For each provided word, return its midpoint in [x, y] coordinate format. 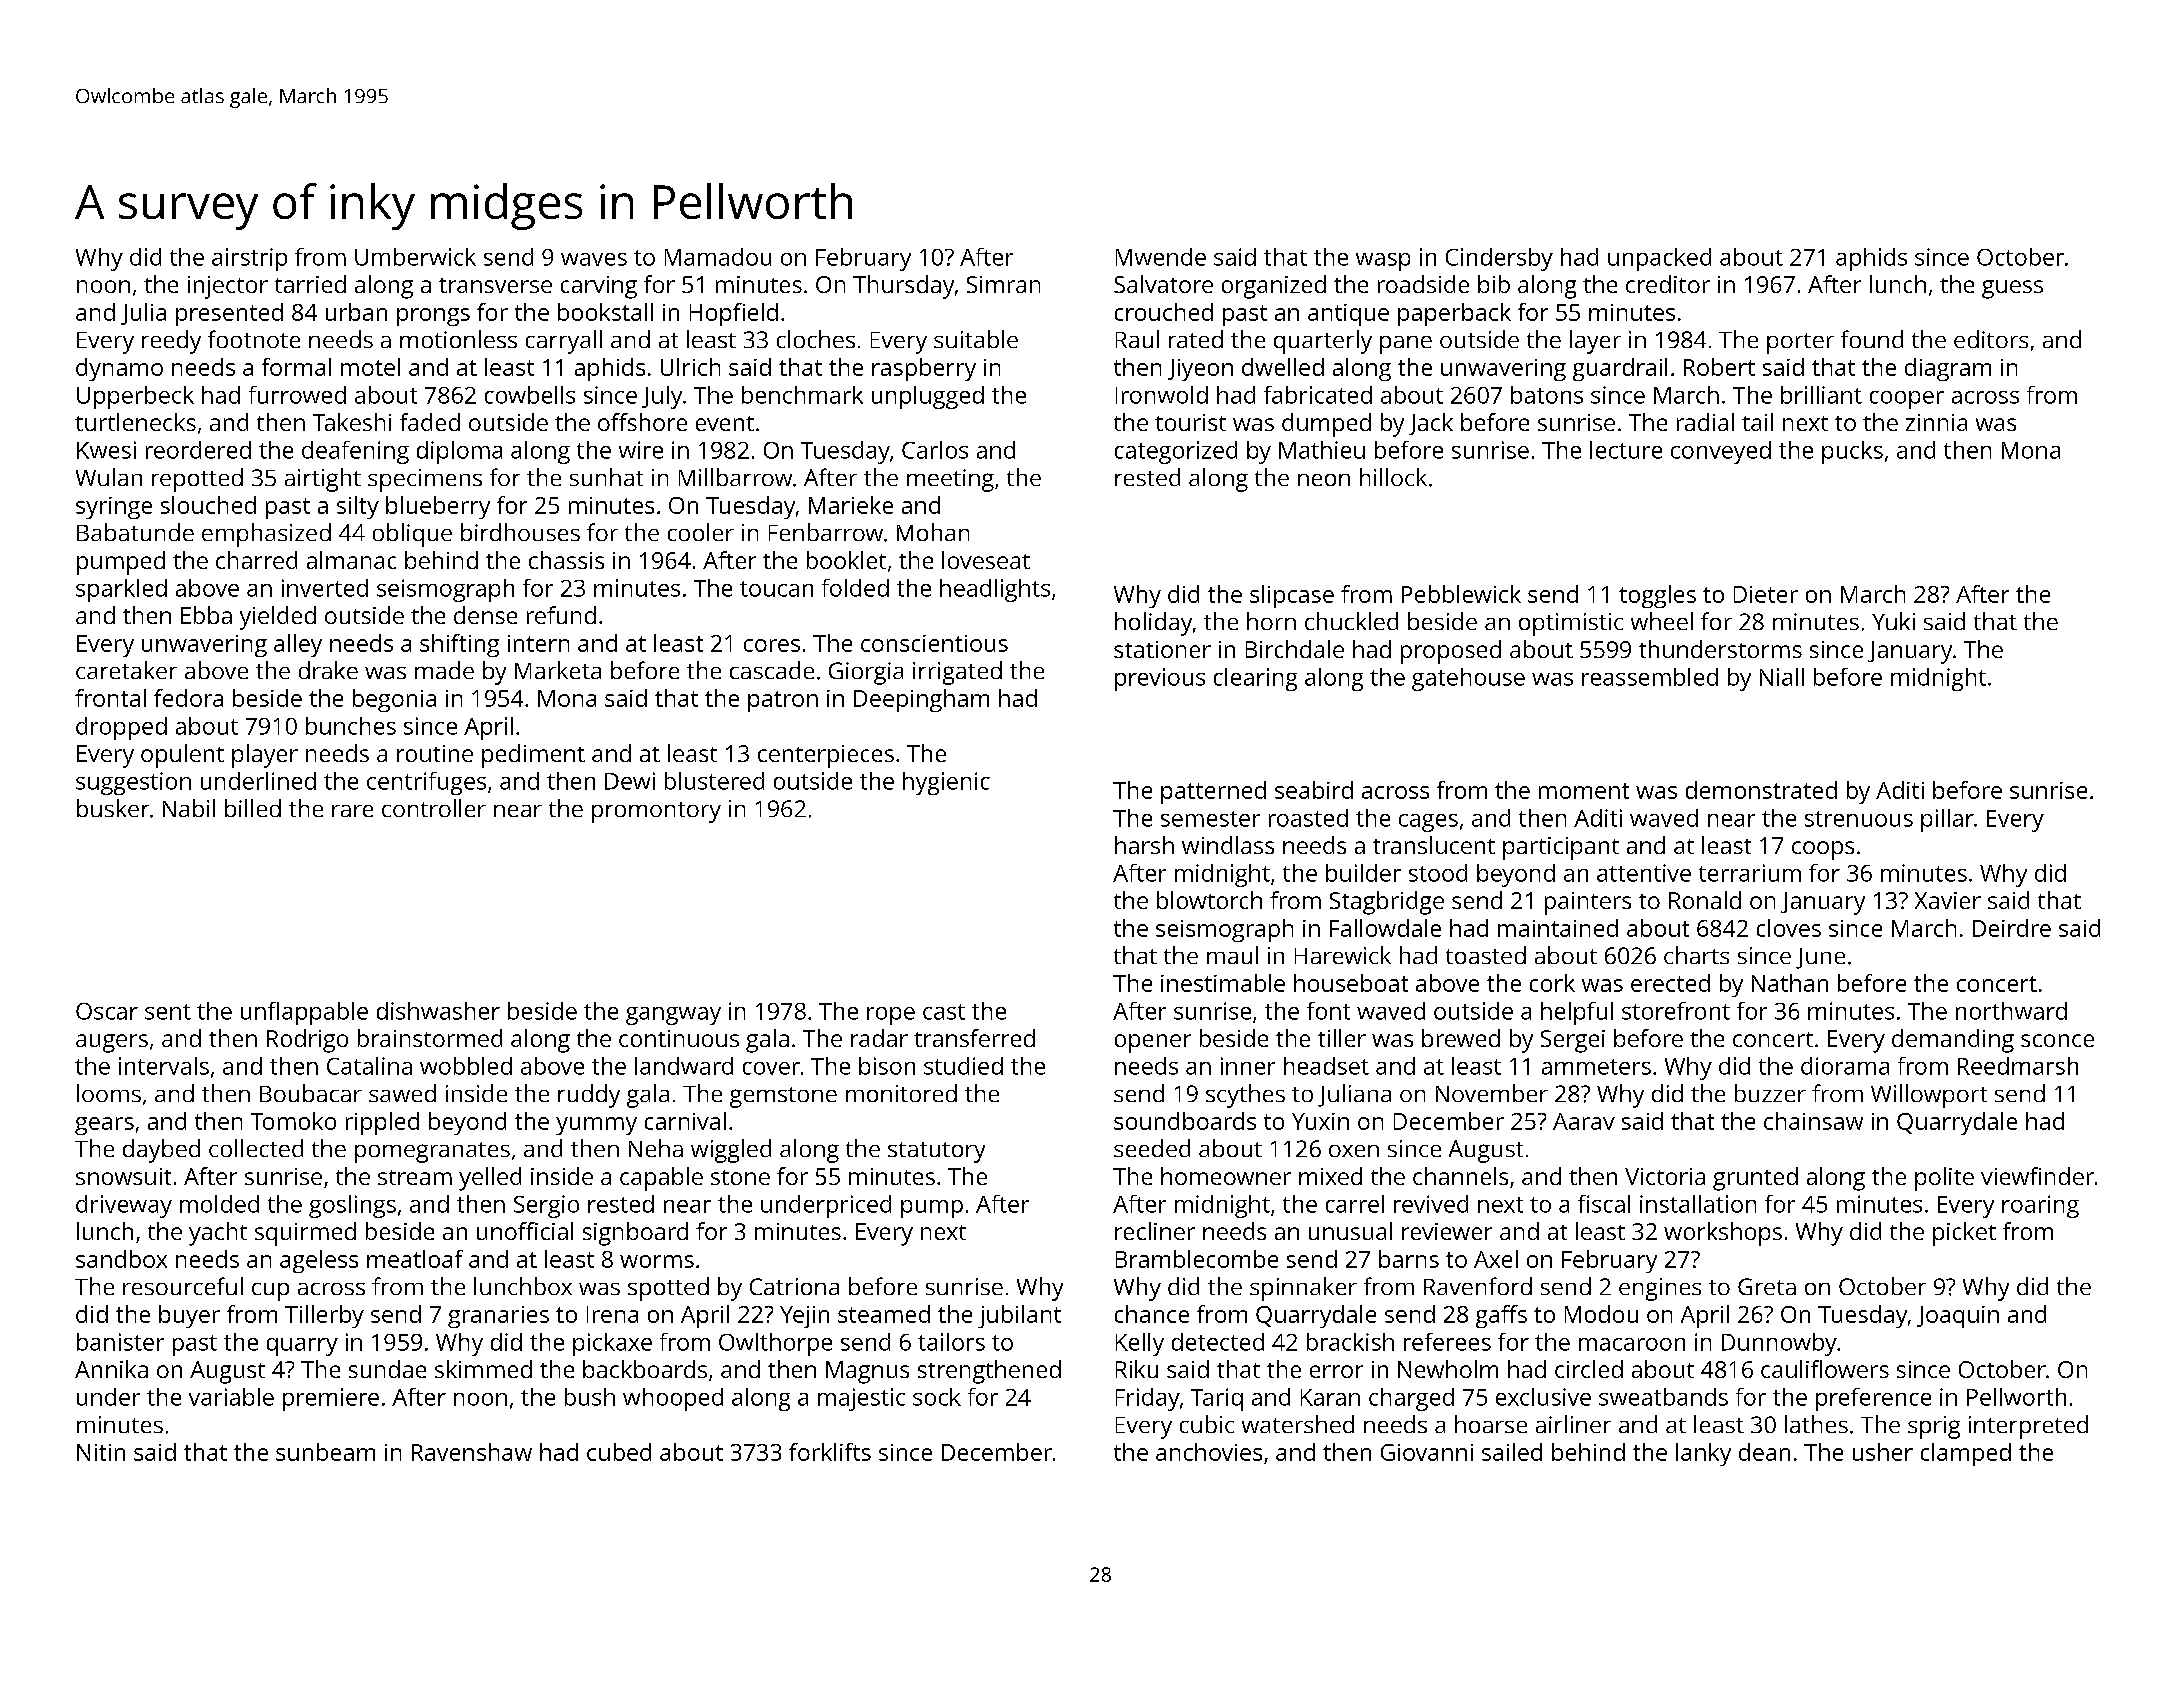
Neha [656, 1148]
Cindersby [1499, 259]
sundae [387, 1369]
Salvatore [1163, 284]
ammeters [1596, 1067]
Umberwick [415, 257]
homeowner [1226, 1176]
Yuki [1893, 621]
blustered [714, 781]
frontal [110, 698]
